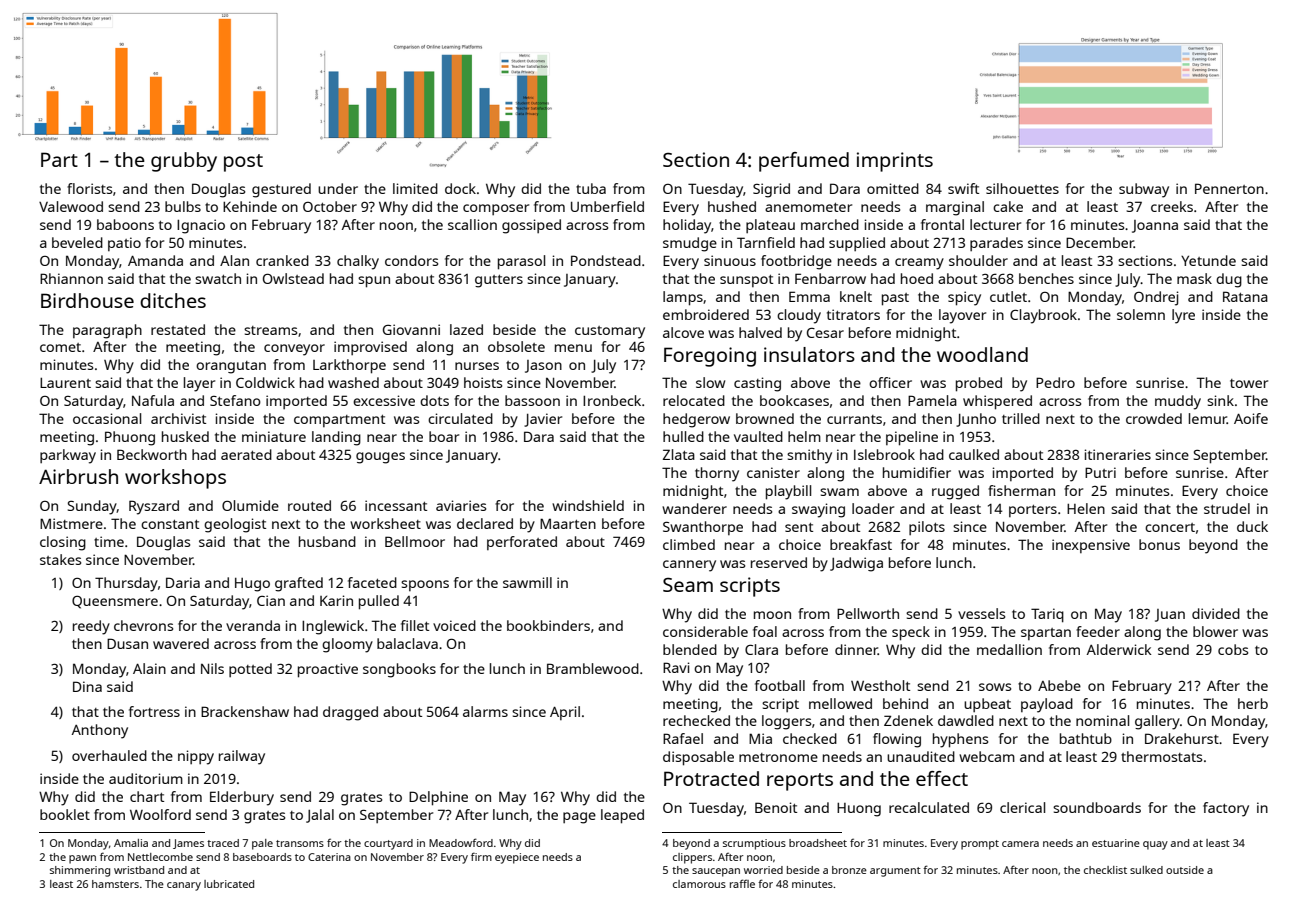  What do you see at coordinates (274, 436) in the image?
I see `miniature` at bounding box center [274, 436].
